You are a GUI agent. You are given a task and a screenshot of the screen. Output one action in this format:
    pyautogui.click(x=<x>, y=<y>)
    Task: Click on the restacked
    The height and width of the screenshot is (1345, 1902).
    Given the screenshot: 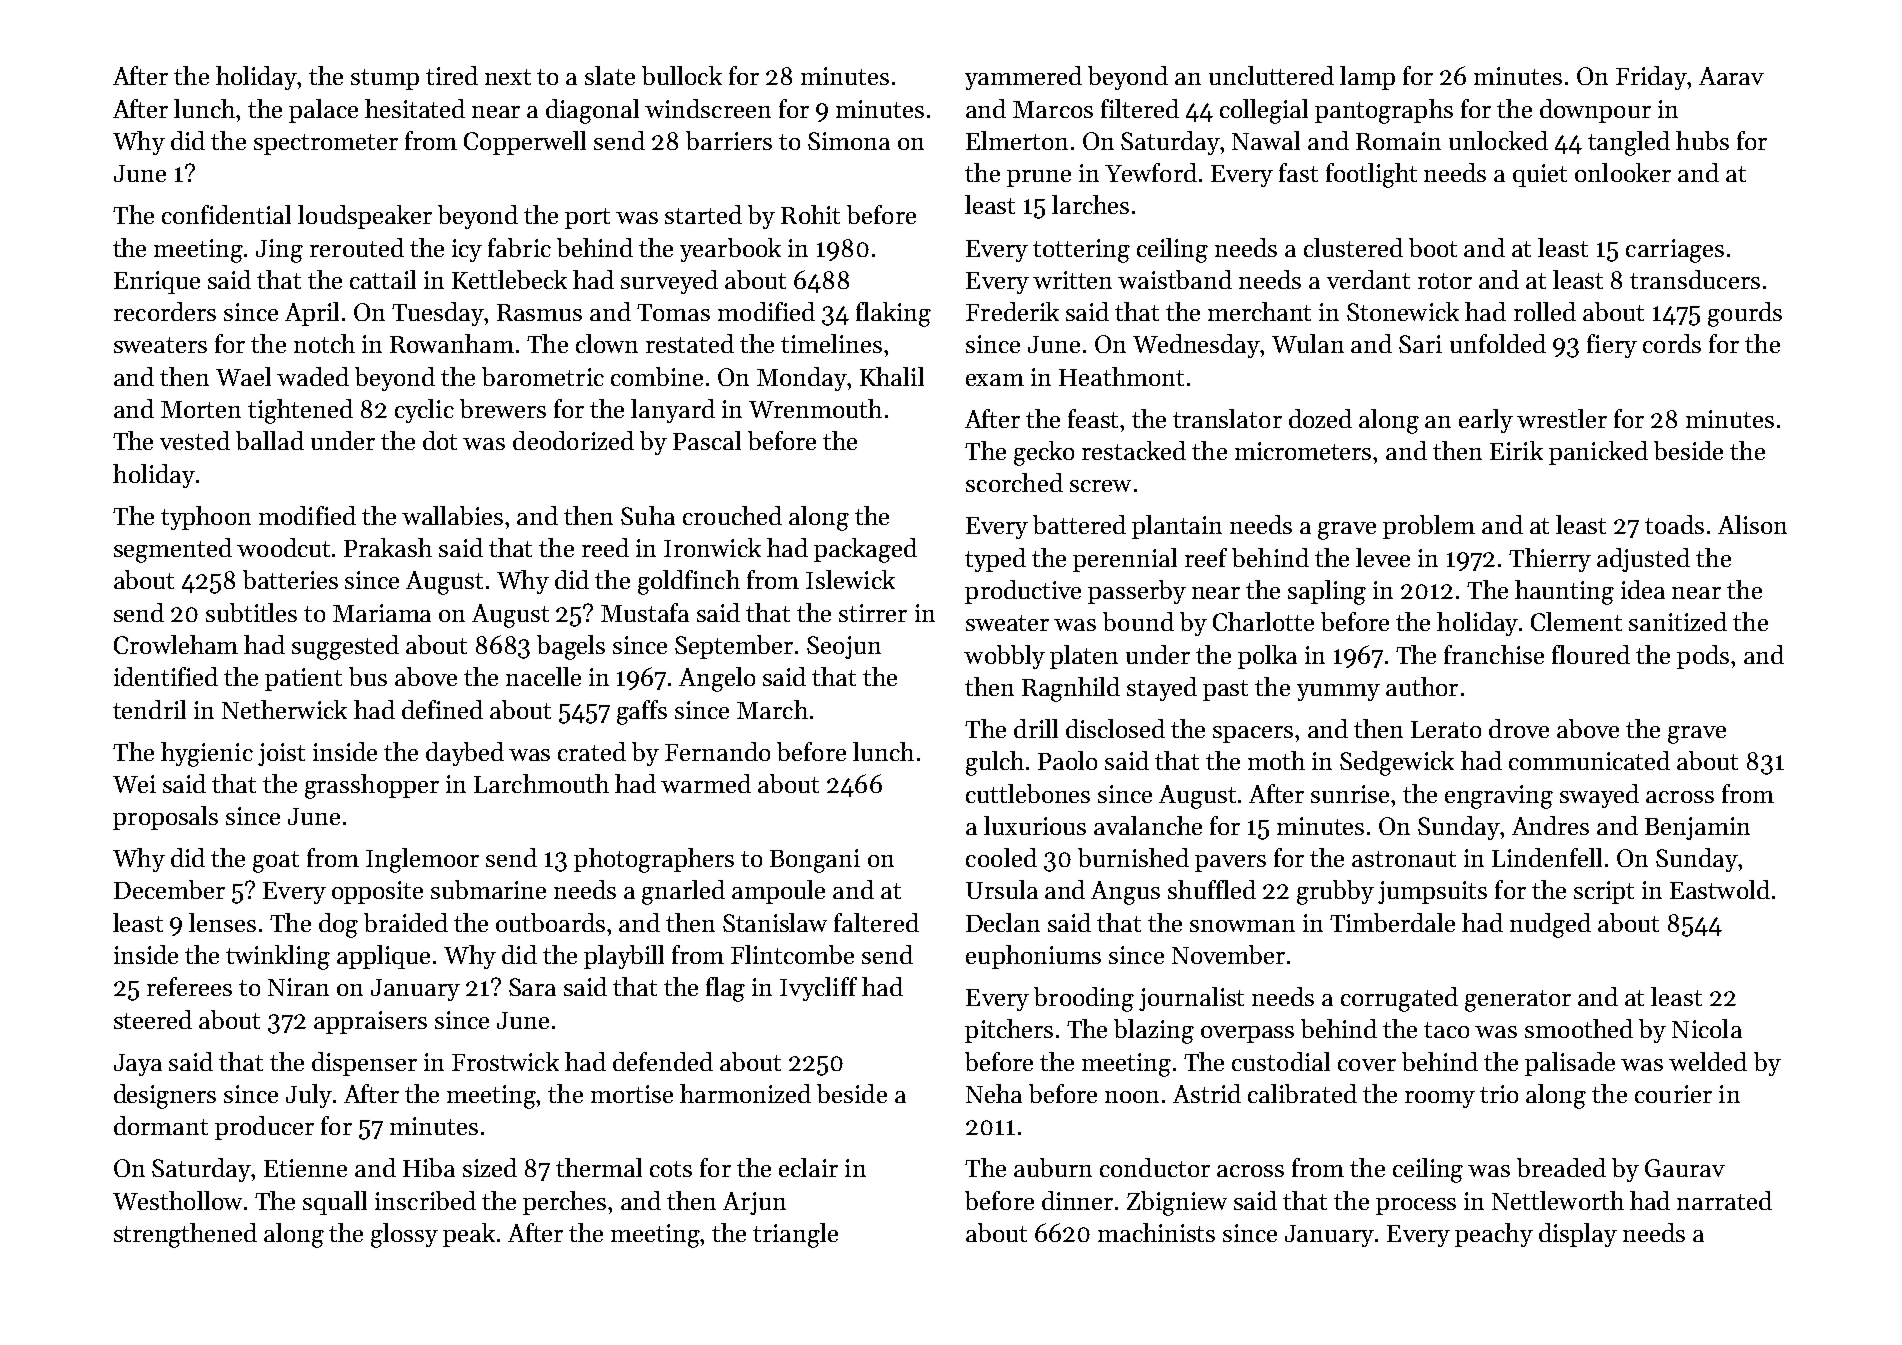 What is the action you would take?
    pyautogui.click(x=1134, y=450)
